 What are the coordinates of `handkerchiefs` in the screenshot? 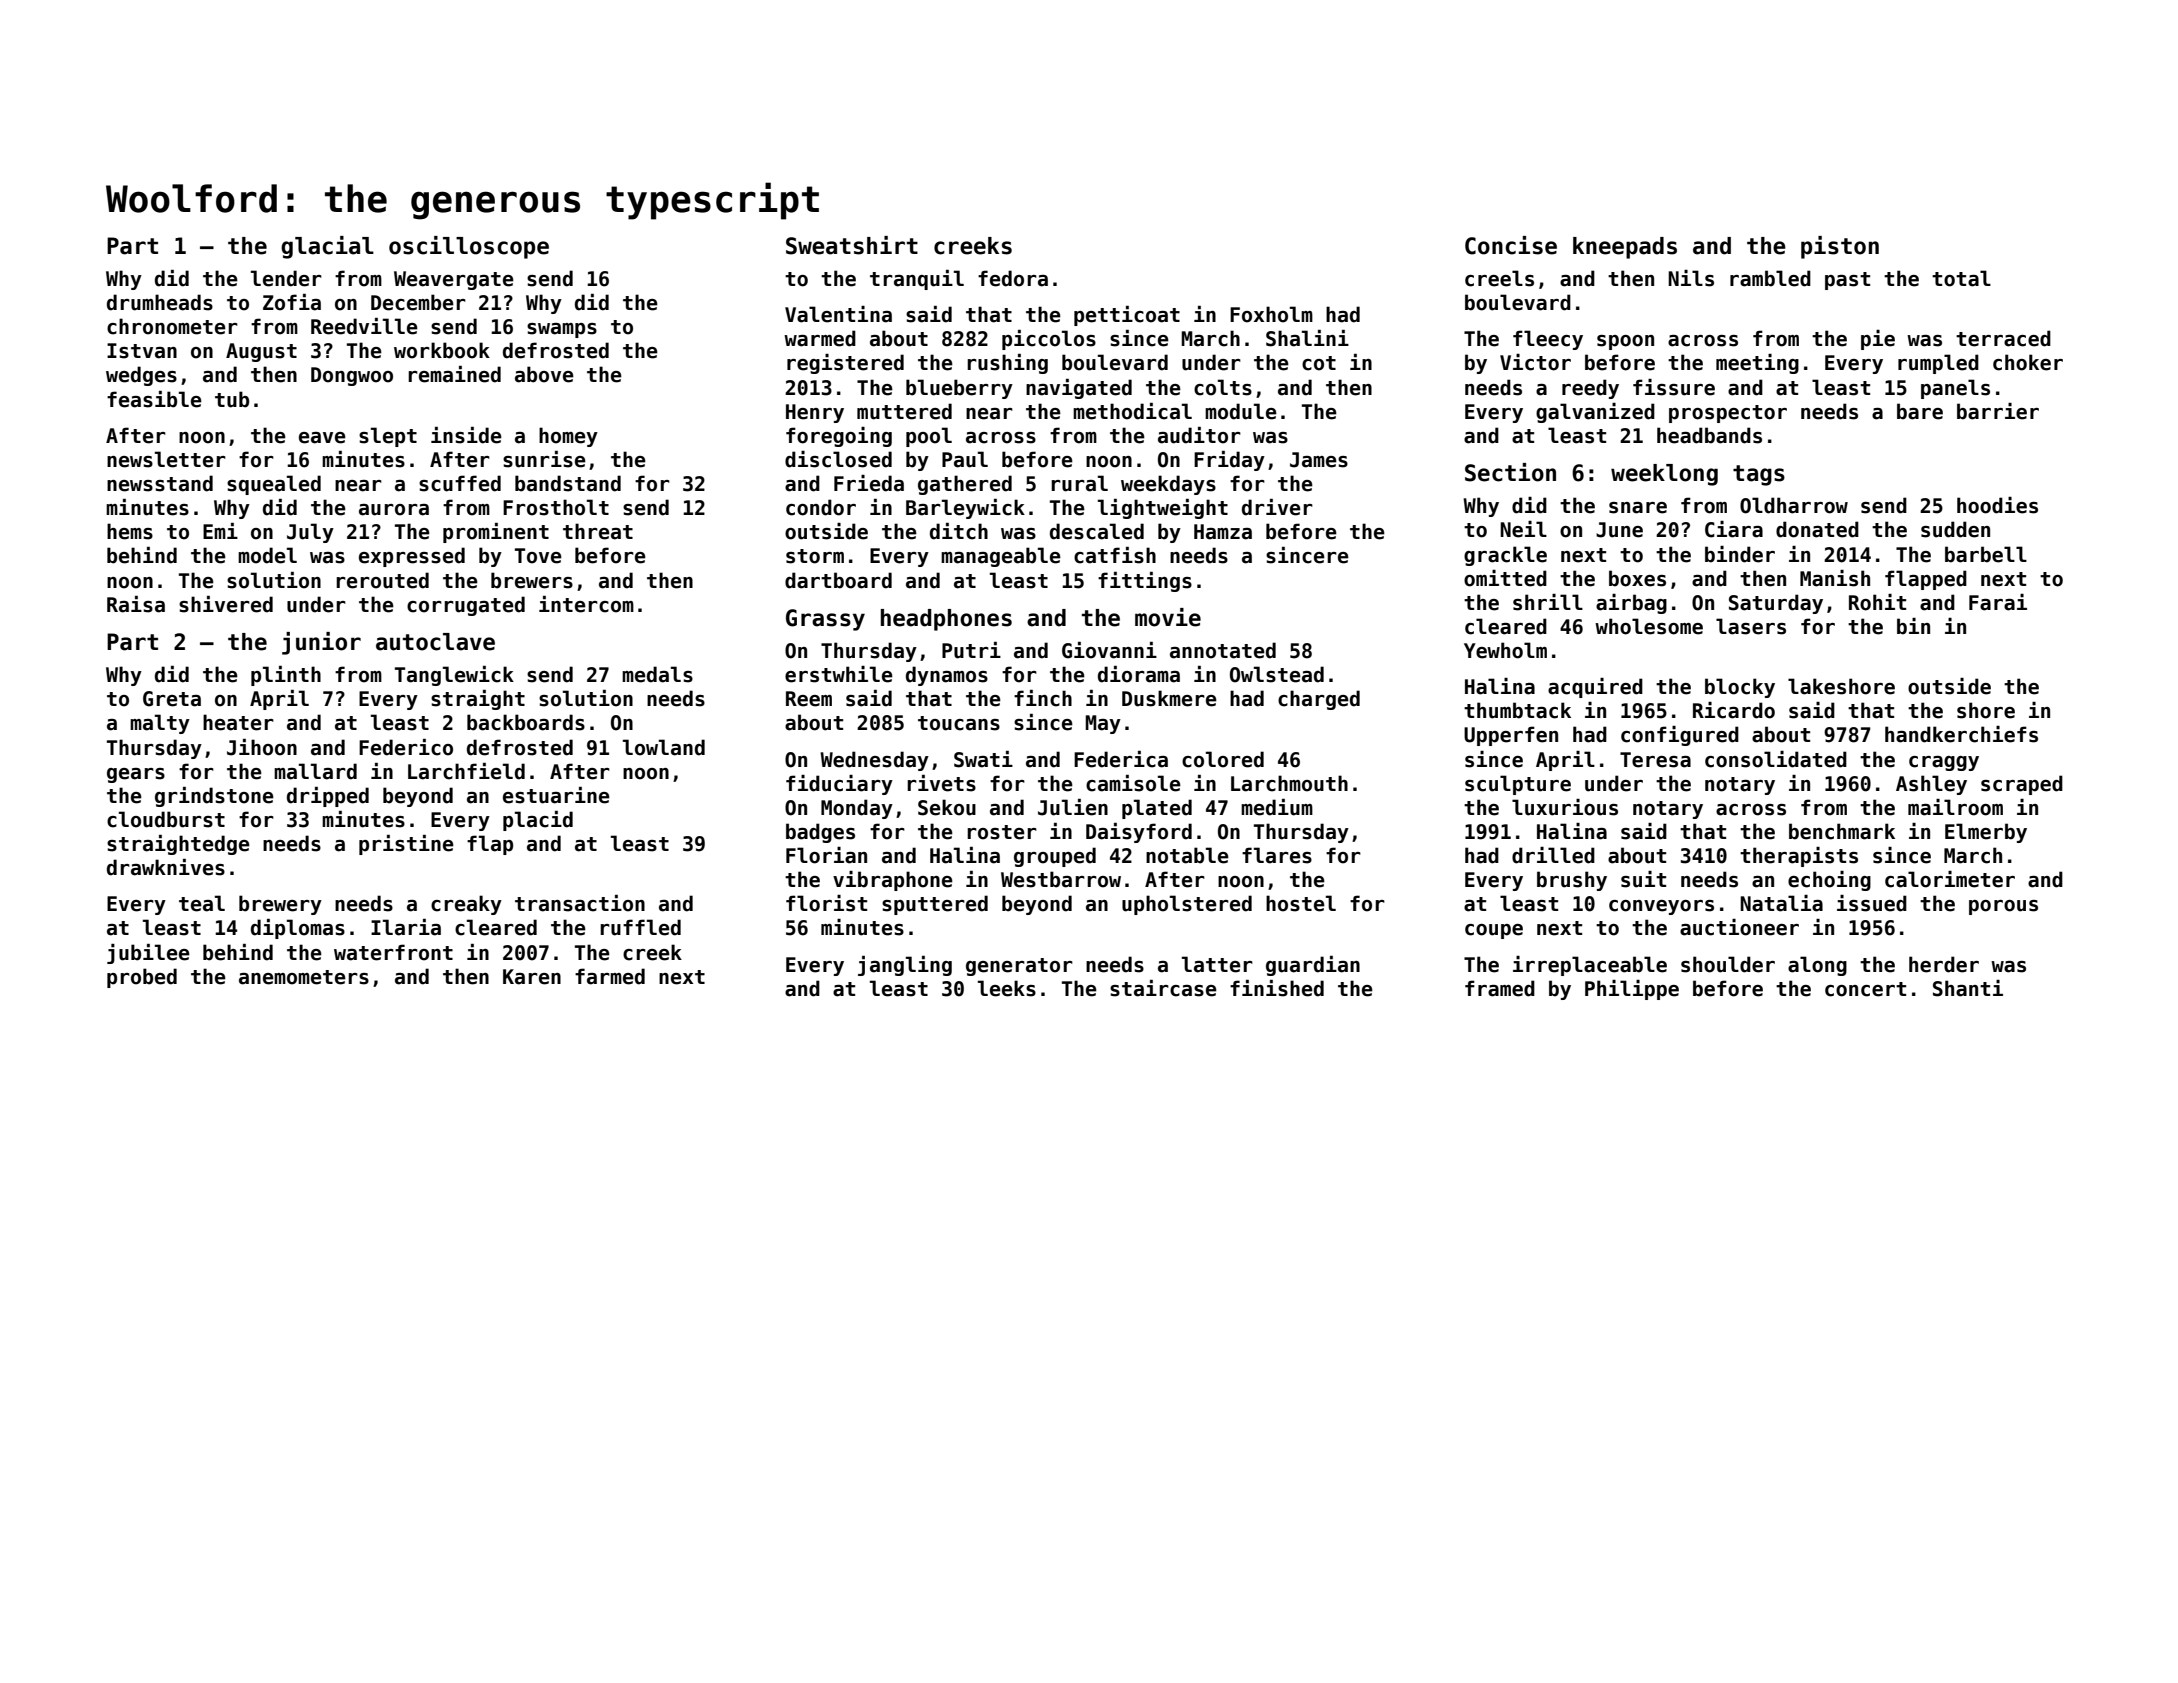 It's located at (1961, 734).
